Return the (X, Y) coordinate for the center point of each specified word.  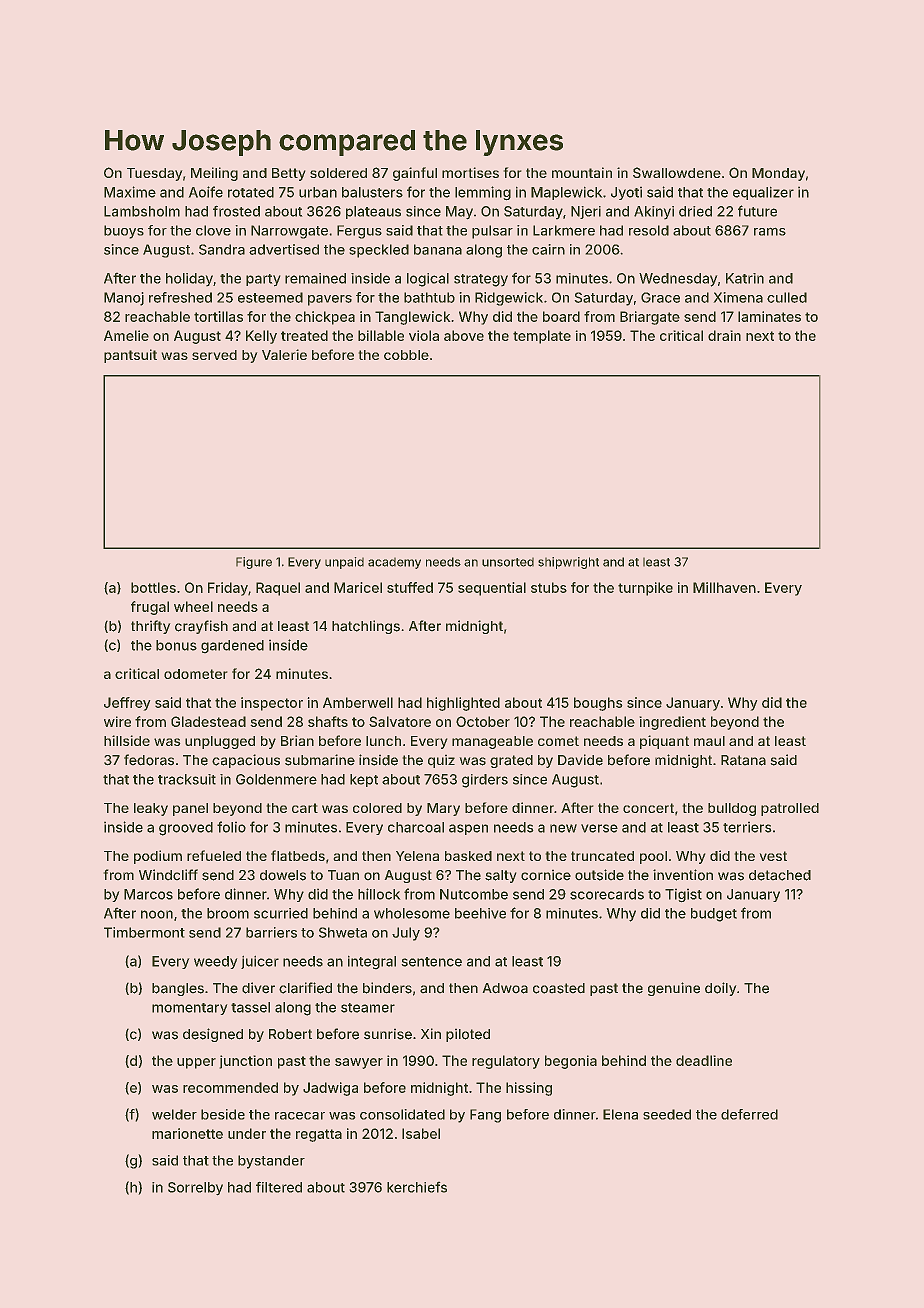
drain (724, 335)
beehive (480, 913)
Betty (289, 174)
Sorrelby (195, 1189)
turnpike (645, 589)
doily (721, 989)
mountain (582, 172)
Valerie (284, 354)
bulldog (732, 809)
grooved (186, 829)
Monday (778, 174)
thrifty (151, 627)
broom (228, 913)
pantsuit (130, 356)
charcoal (416, 827)
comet (558, 741)
